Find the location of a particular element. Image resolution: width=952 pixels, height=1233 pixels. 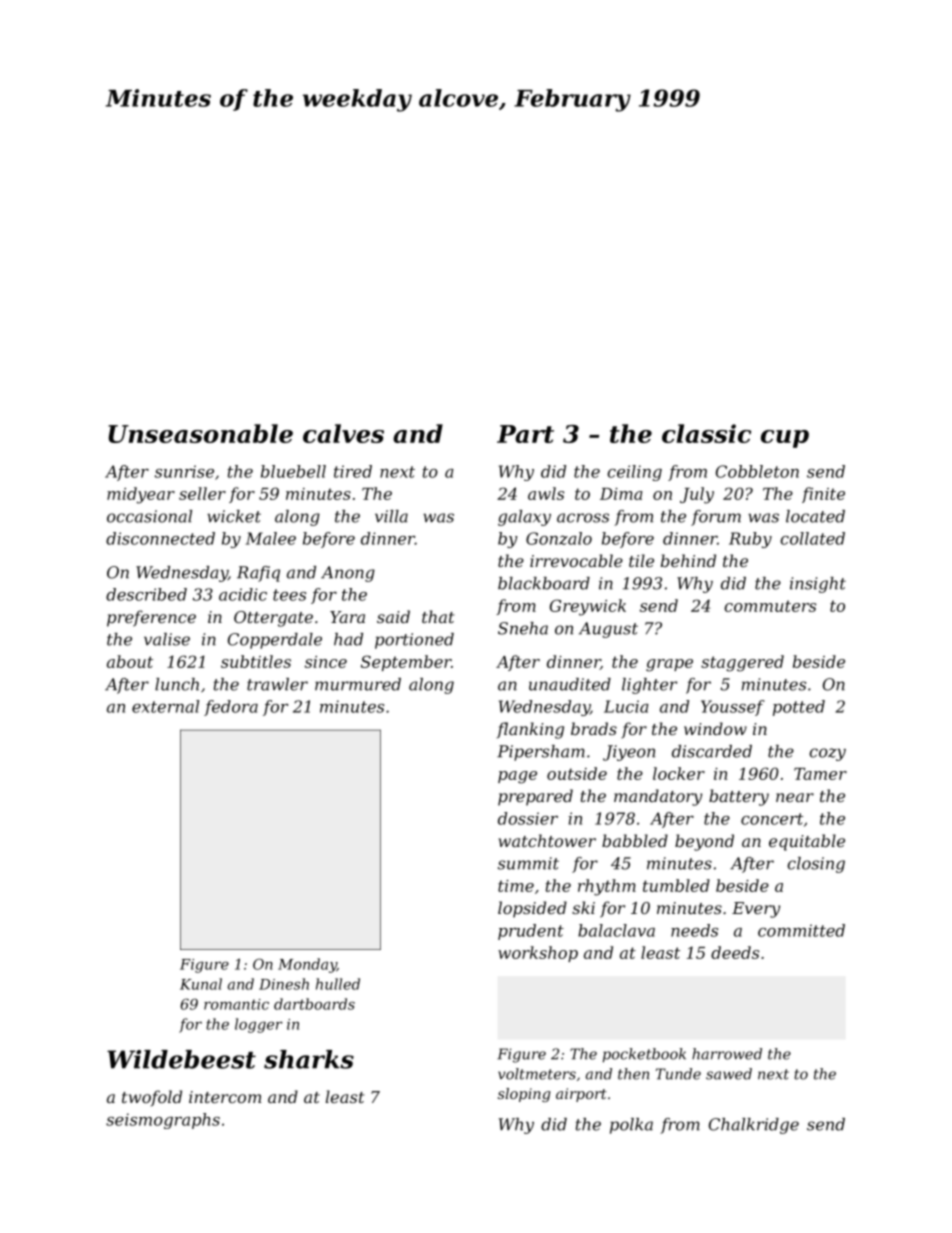

sunrise is located at coordinates (184, 471).
